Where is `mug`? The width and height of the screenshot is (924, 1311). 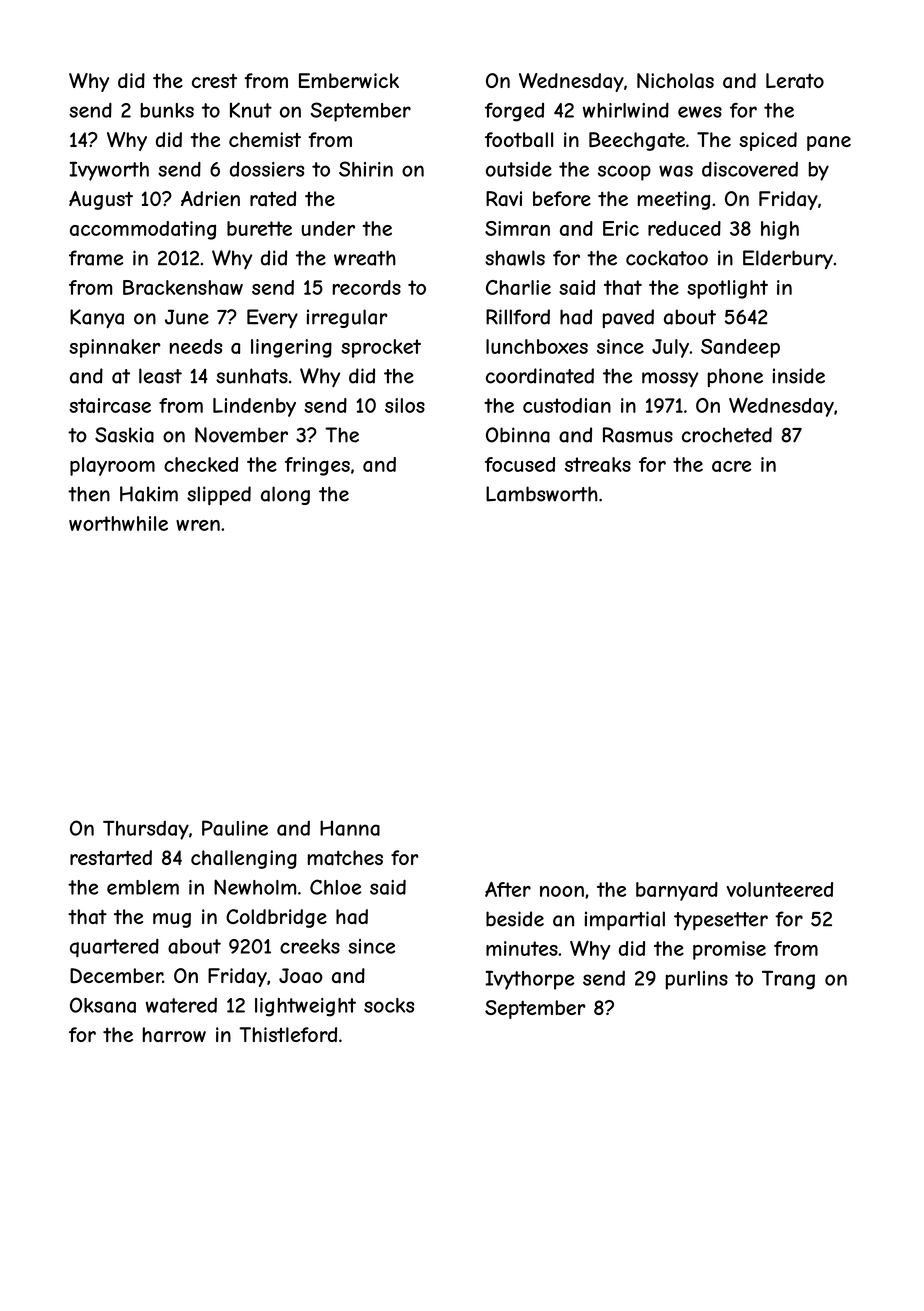
mug is located at coordinates (172, 920).
